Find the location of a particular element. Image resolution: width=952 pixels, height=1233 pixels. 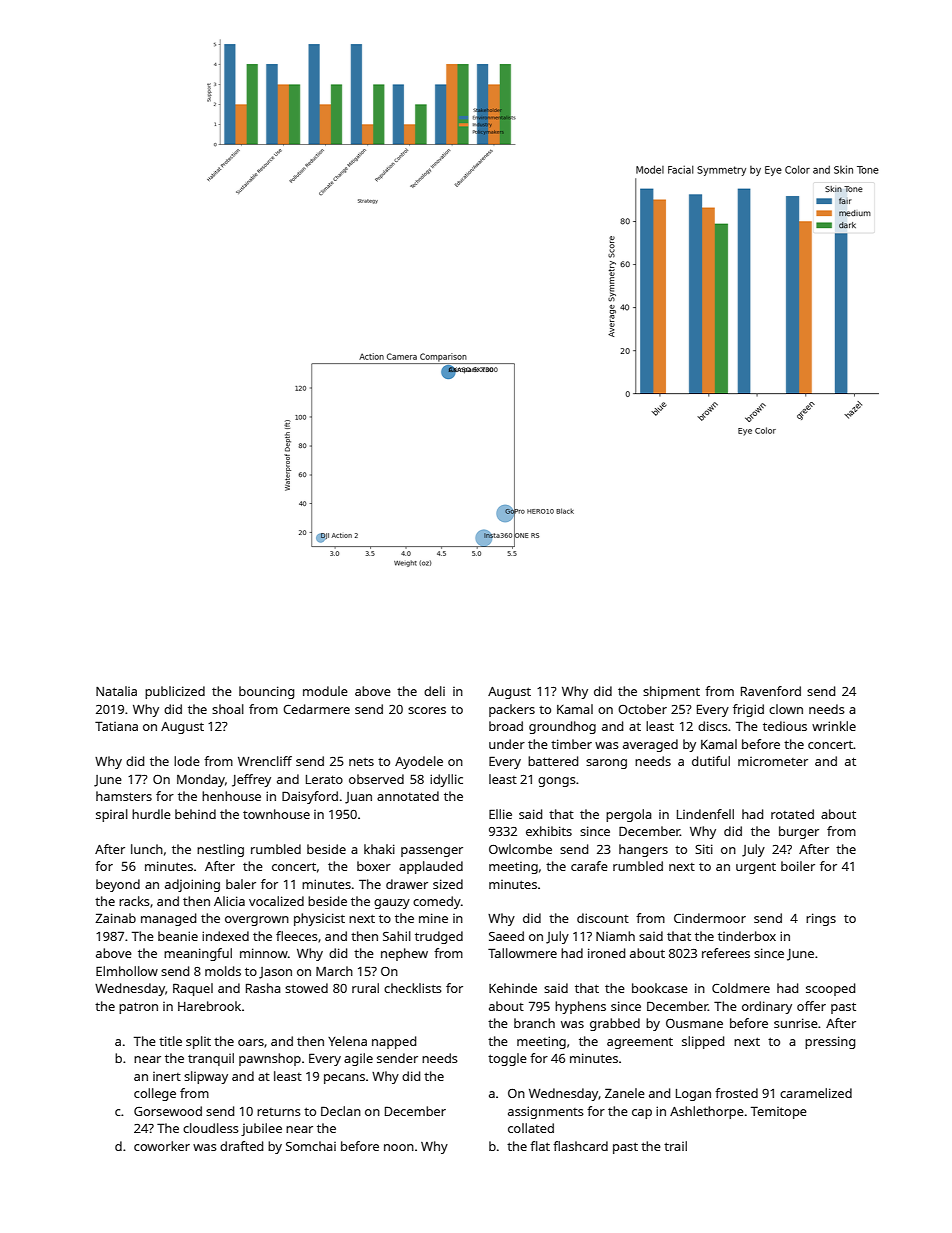

Gorsewood is located at coordinates (168, 1111).
